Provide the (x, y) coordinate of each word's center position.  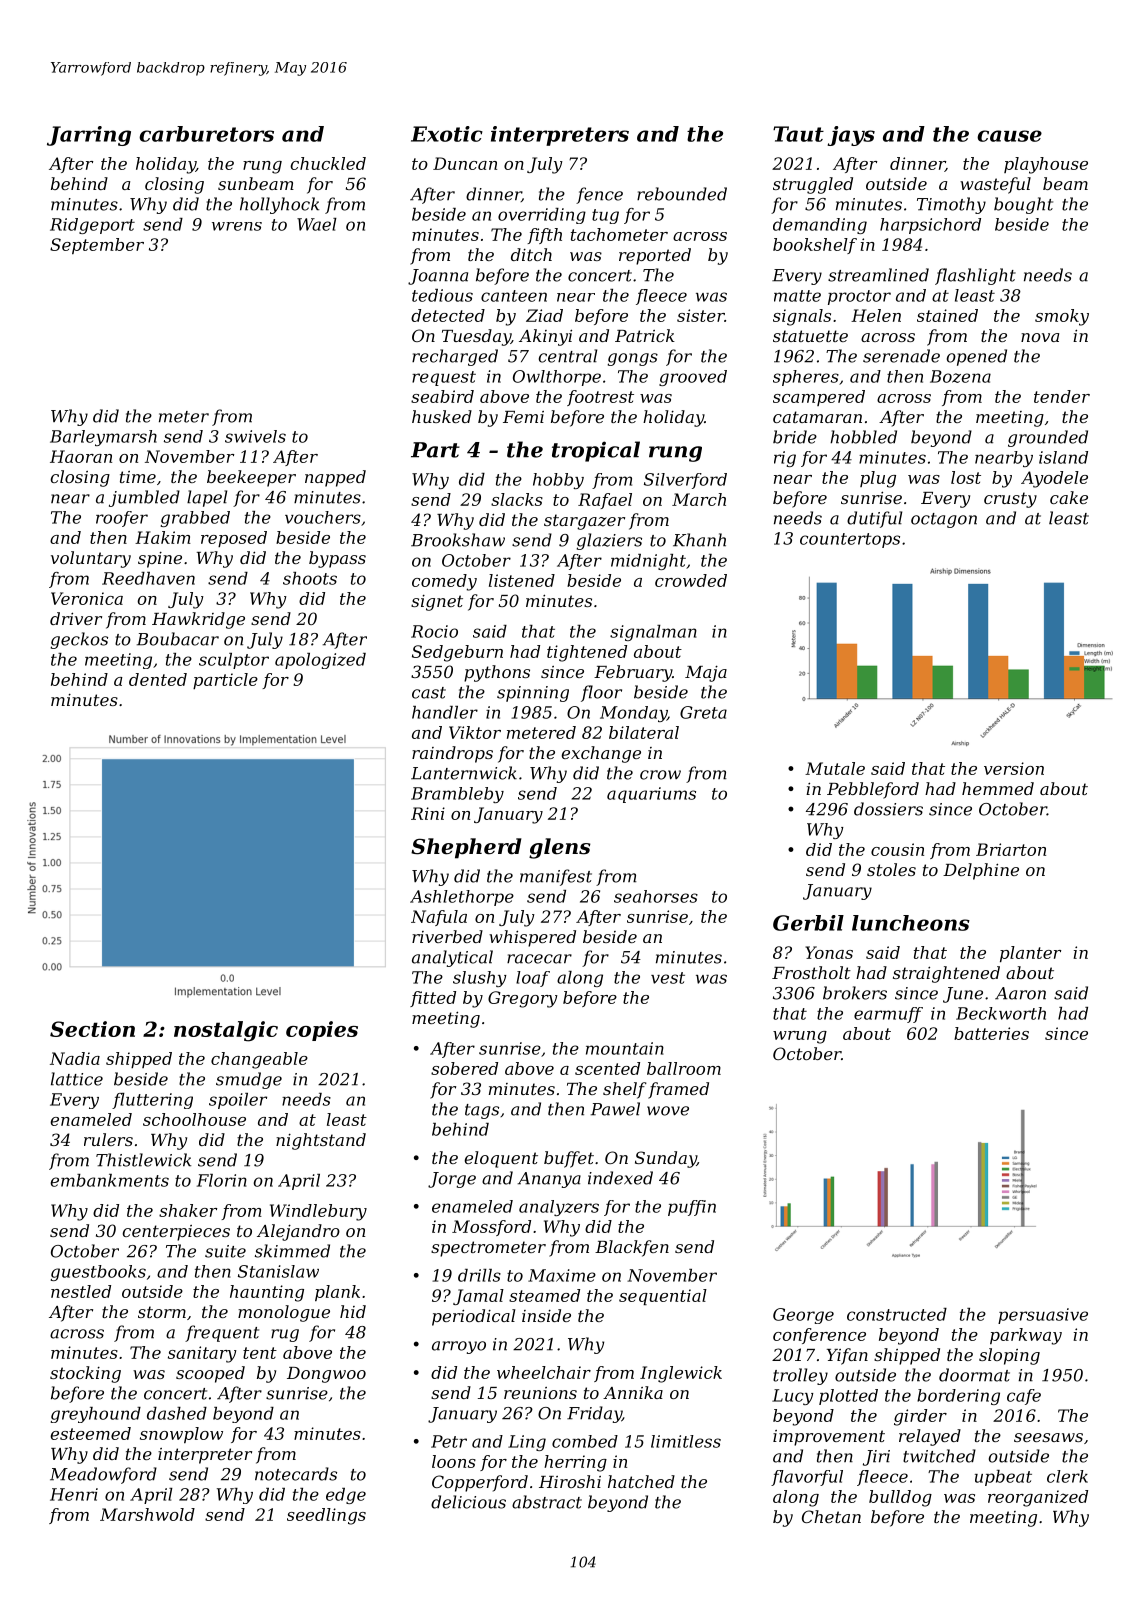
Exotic (447, 134)
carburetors (206, 134)
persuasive (1043, 1316)
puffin (692, 1208)
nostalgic (226, 1031)
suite (225, 1251)
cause (1009, 136)
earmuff (888, 1015)
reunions (540, 1393)
